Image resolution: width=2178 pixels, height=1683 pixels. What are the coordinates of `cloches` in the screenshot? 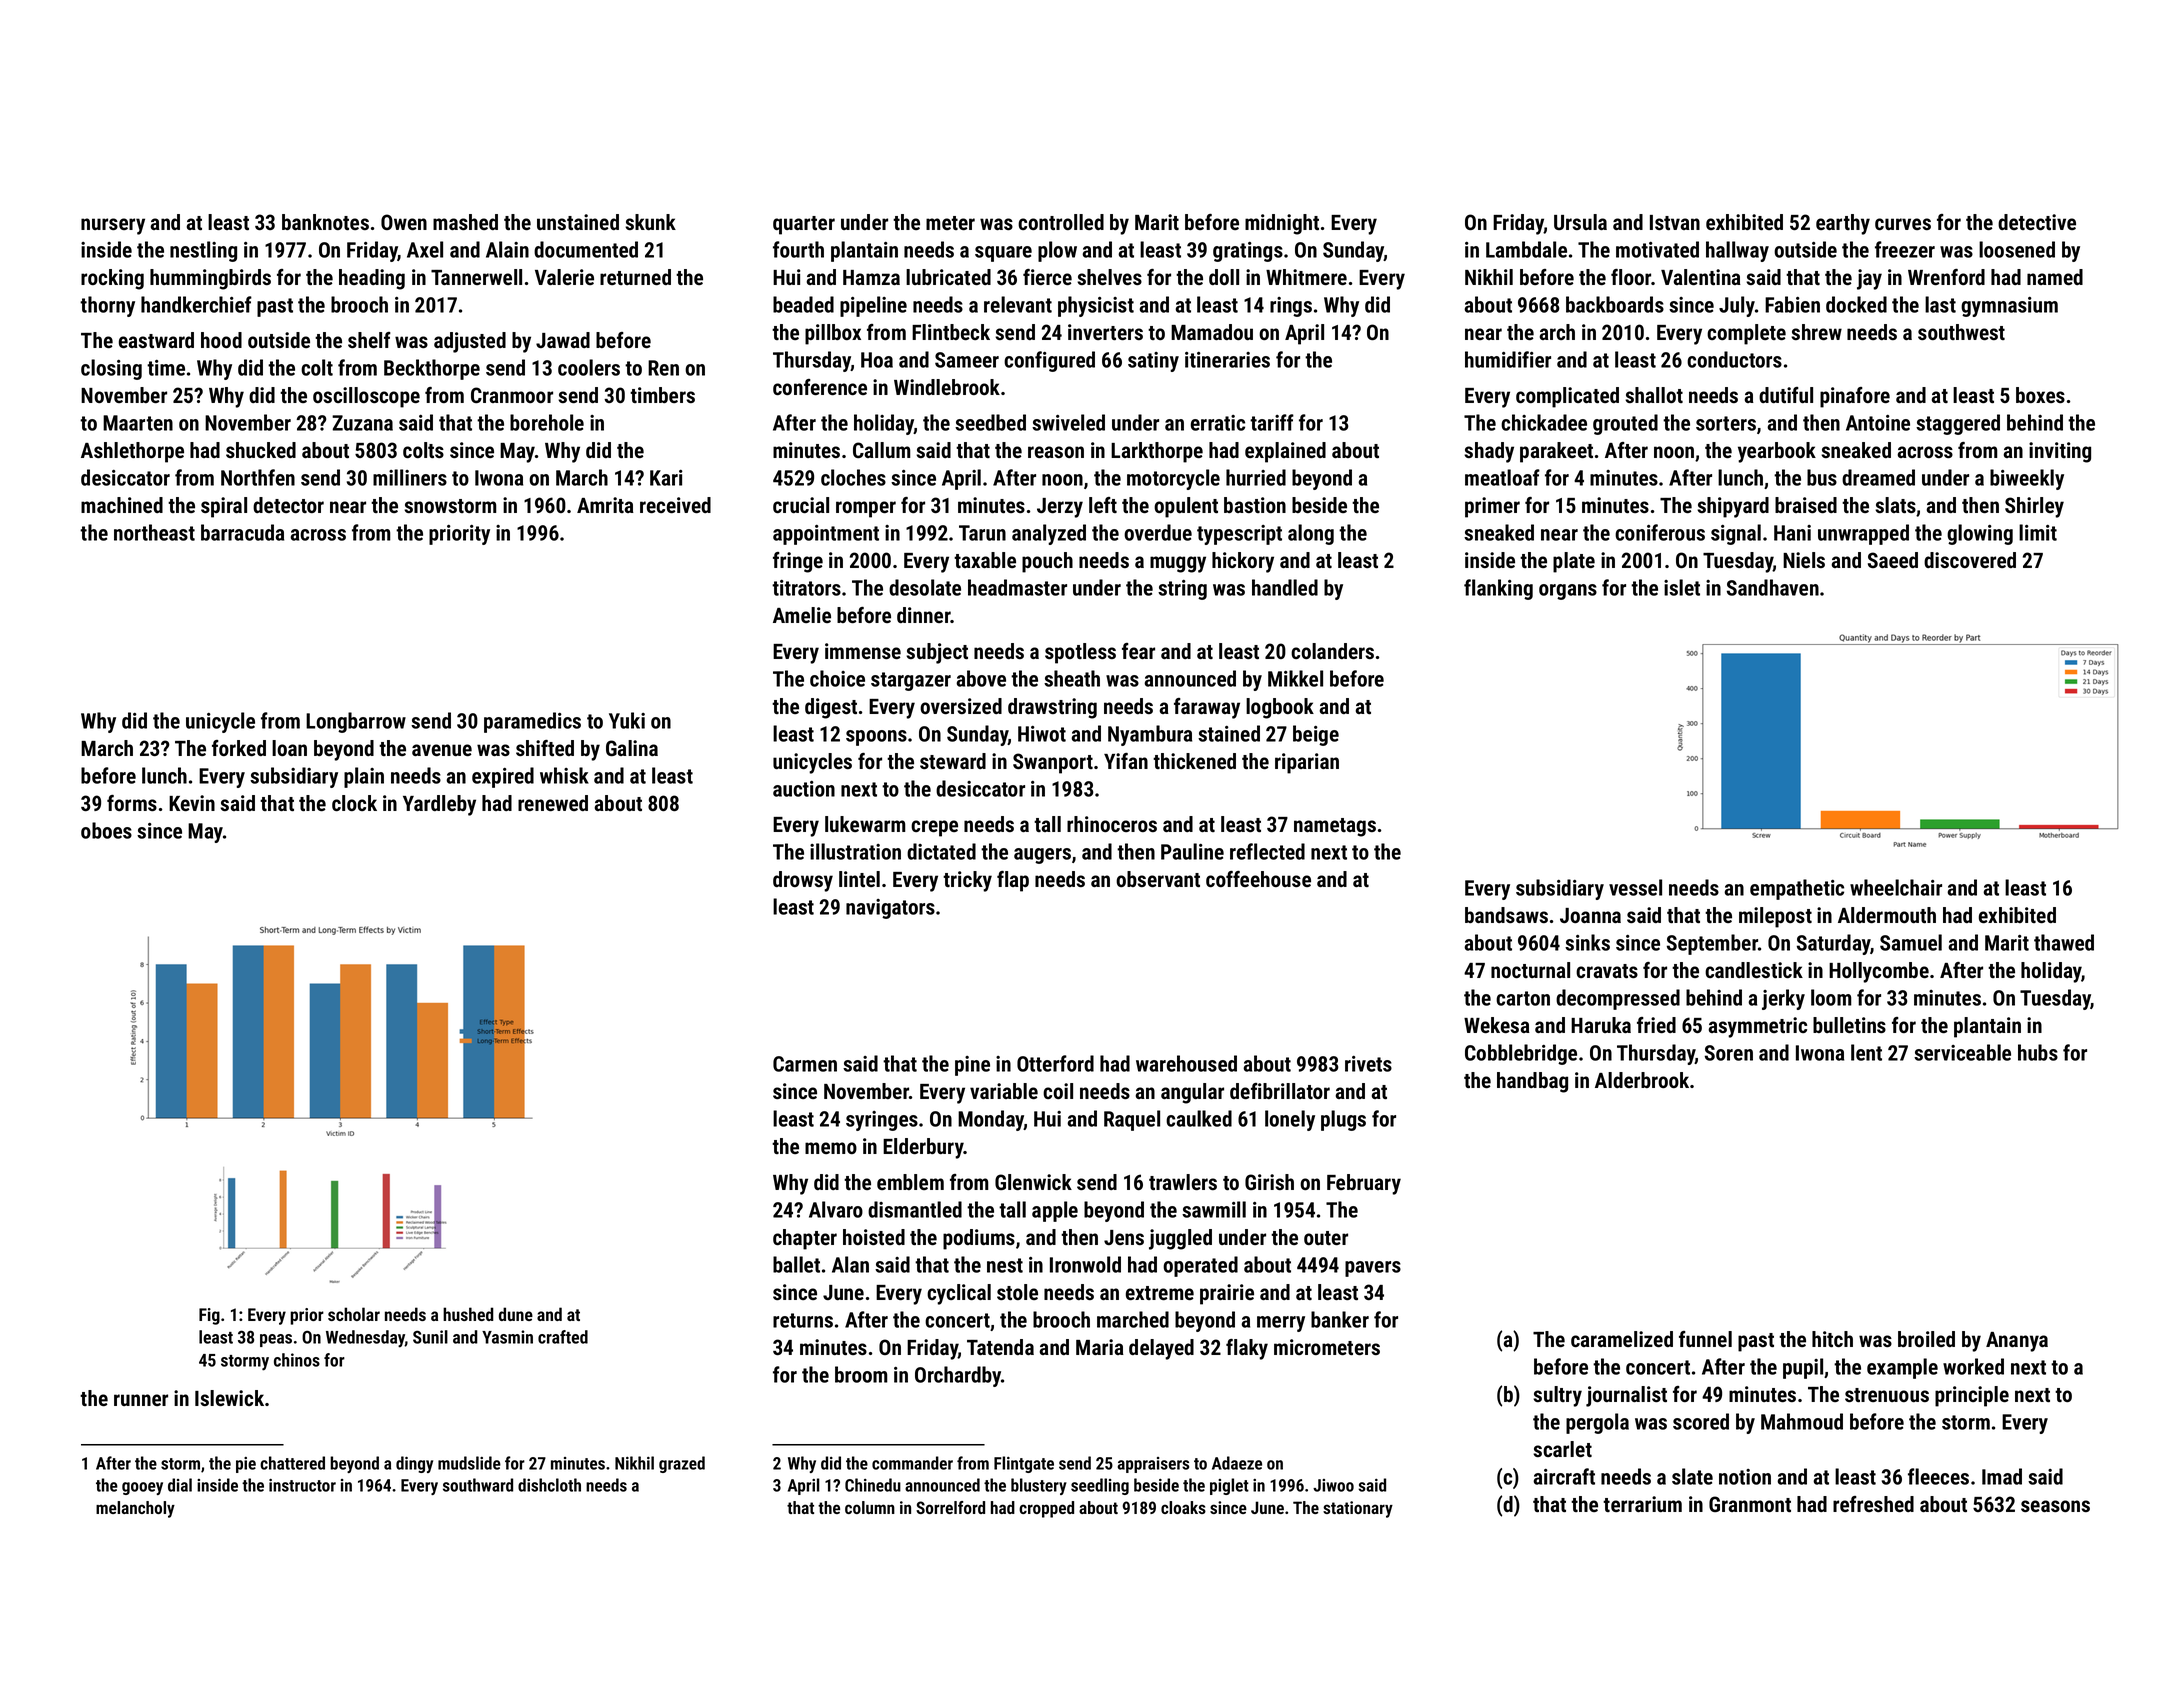 It's located at (853, 477).
